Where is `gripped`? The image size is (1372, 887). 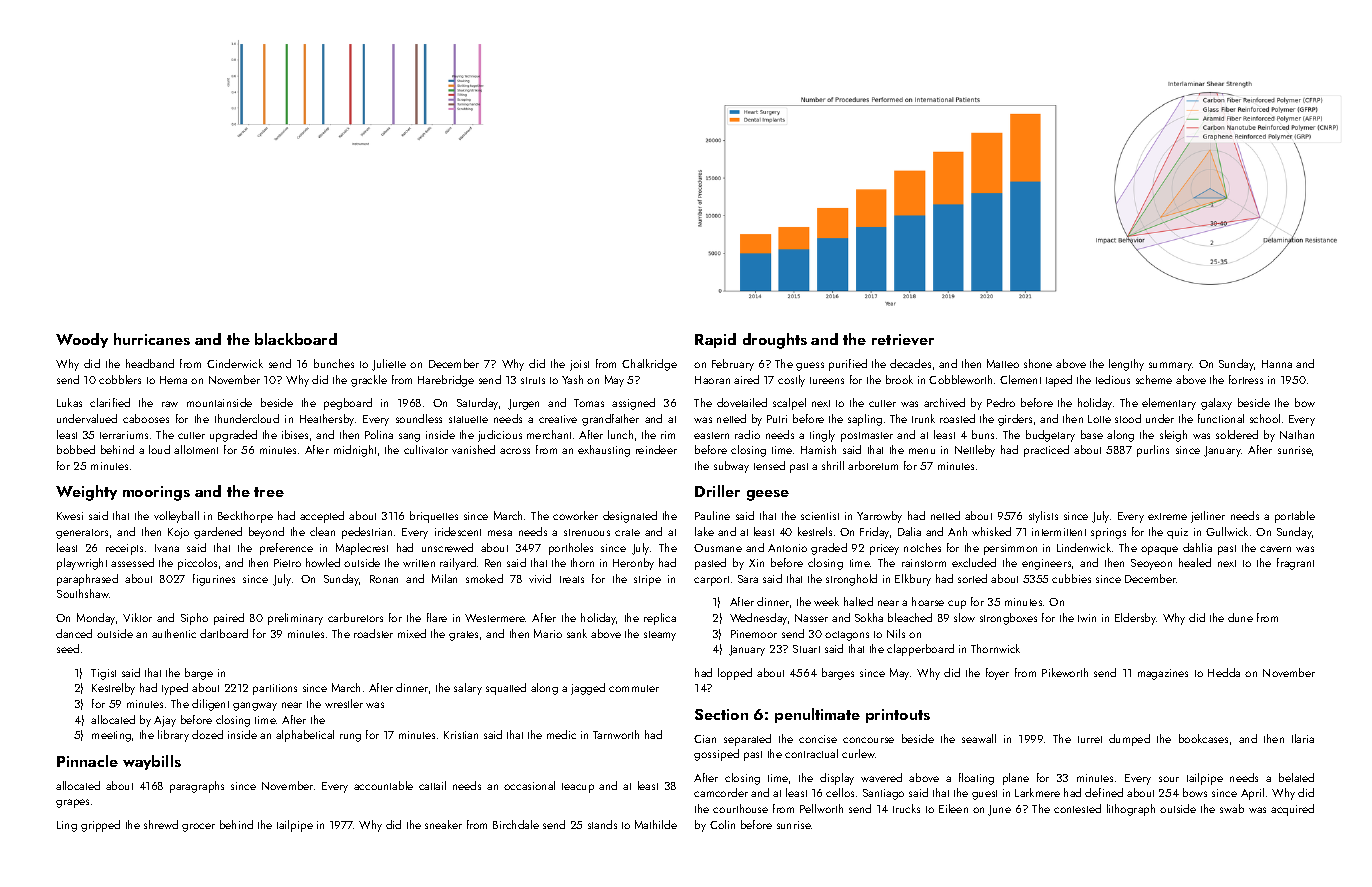 gripped is located at coordinates (100, 826).
